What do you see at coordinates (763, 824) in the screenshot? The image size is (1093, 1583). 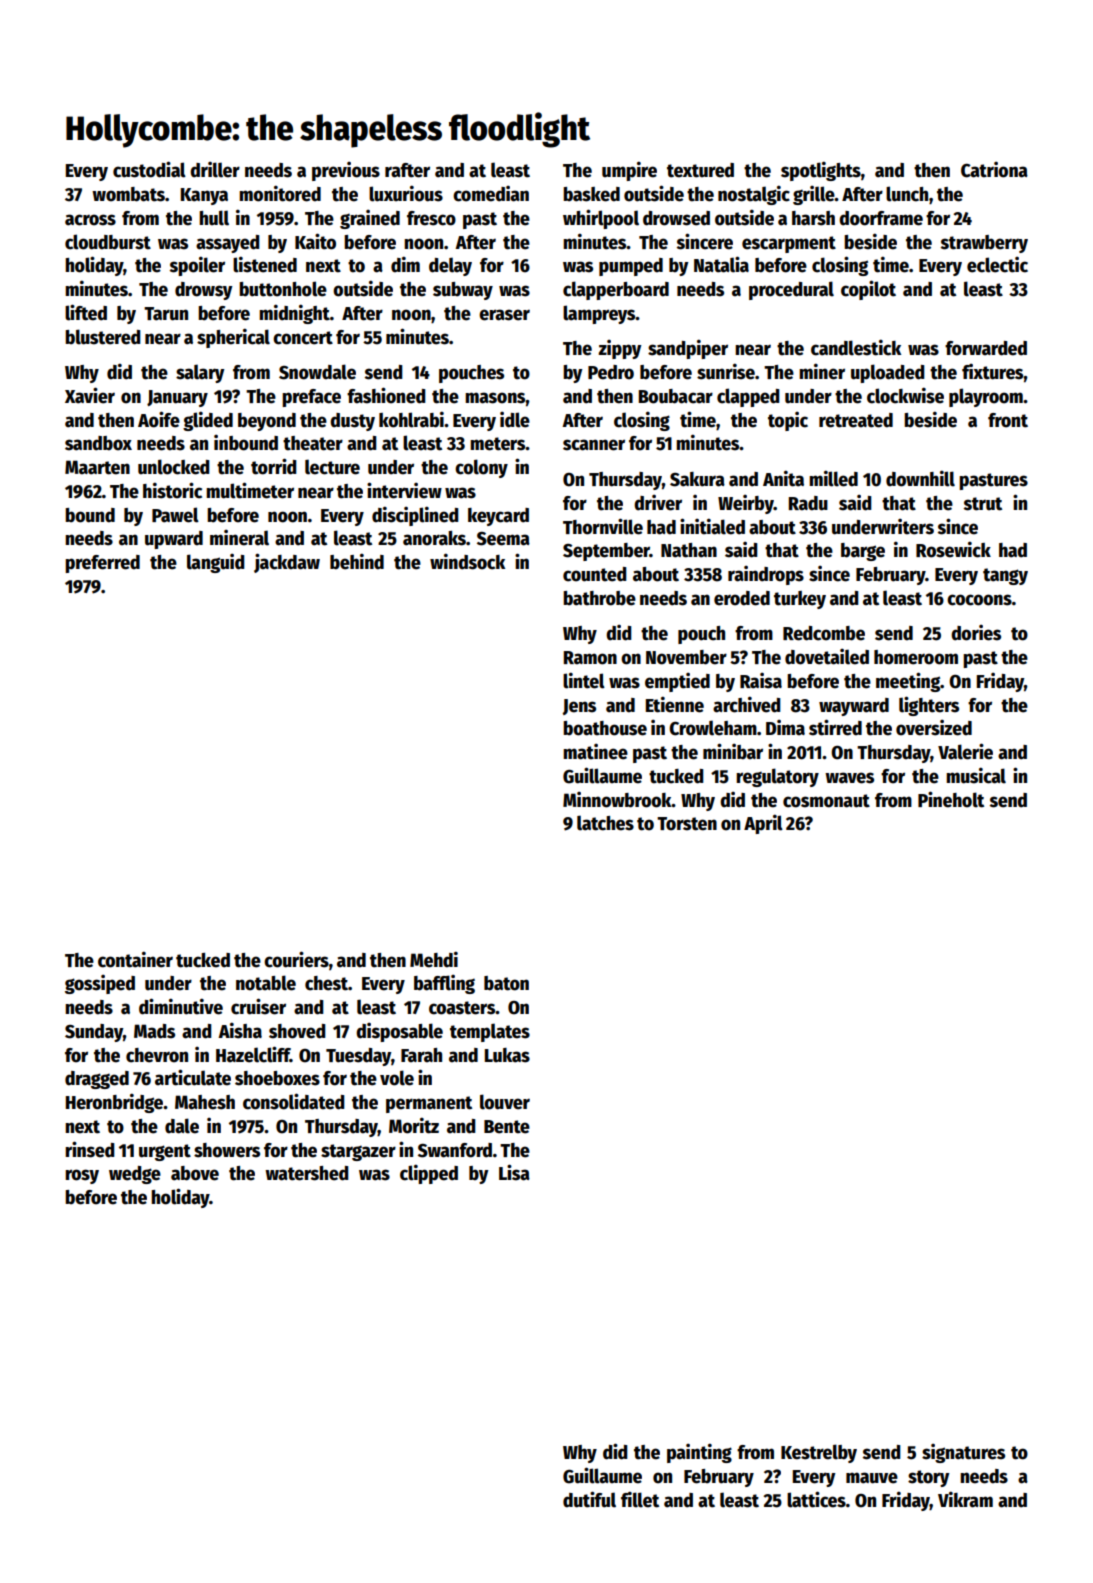 I see `April` at bounding box center [763, 824].
